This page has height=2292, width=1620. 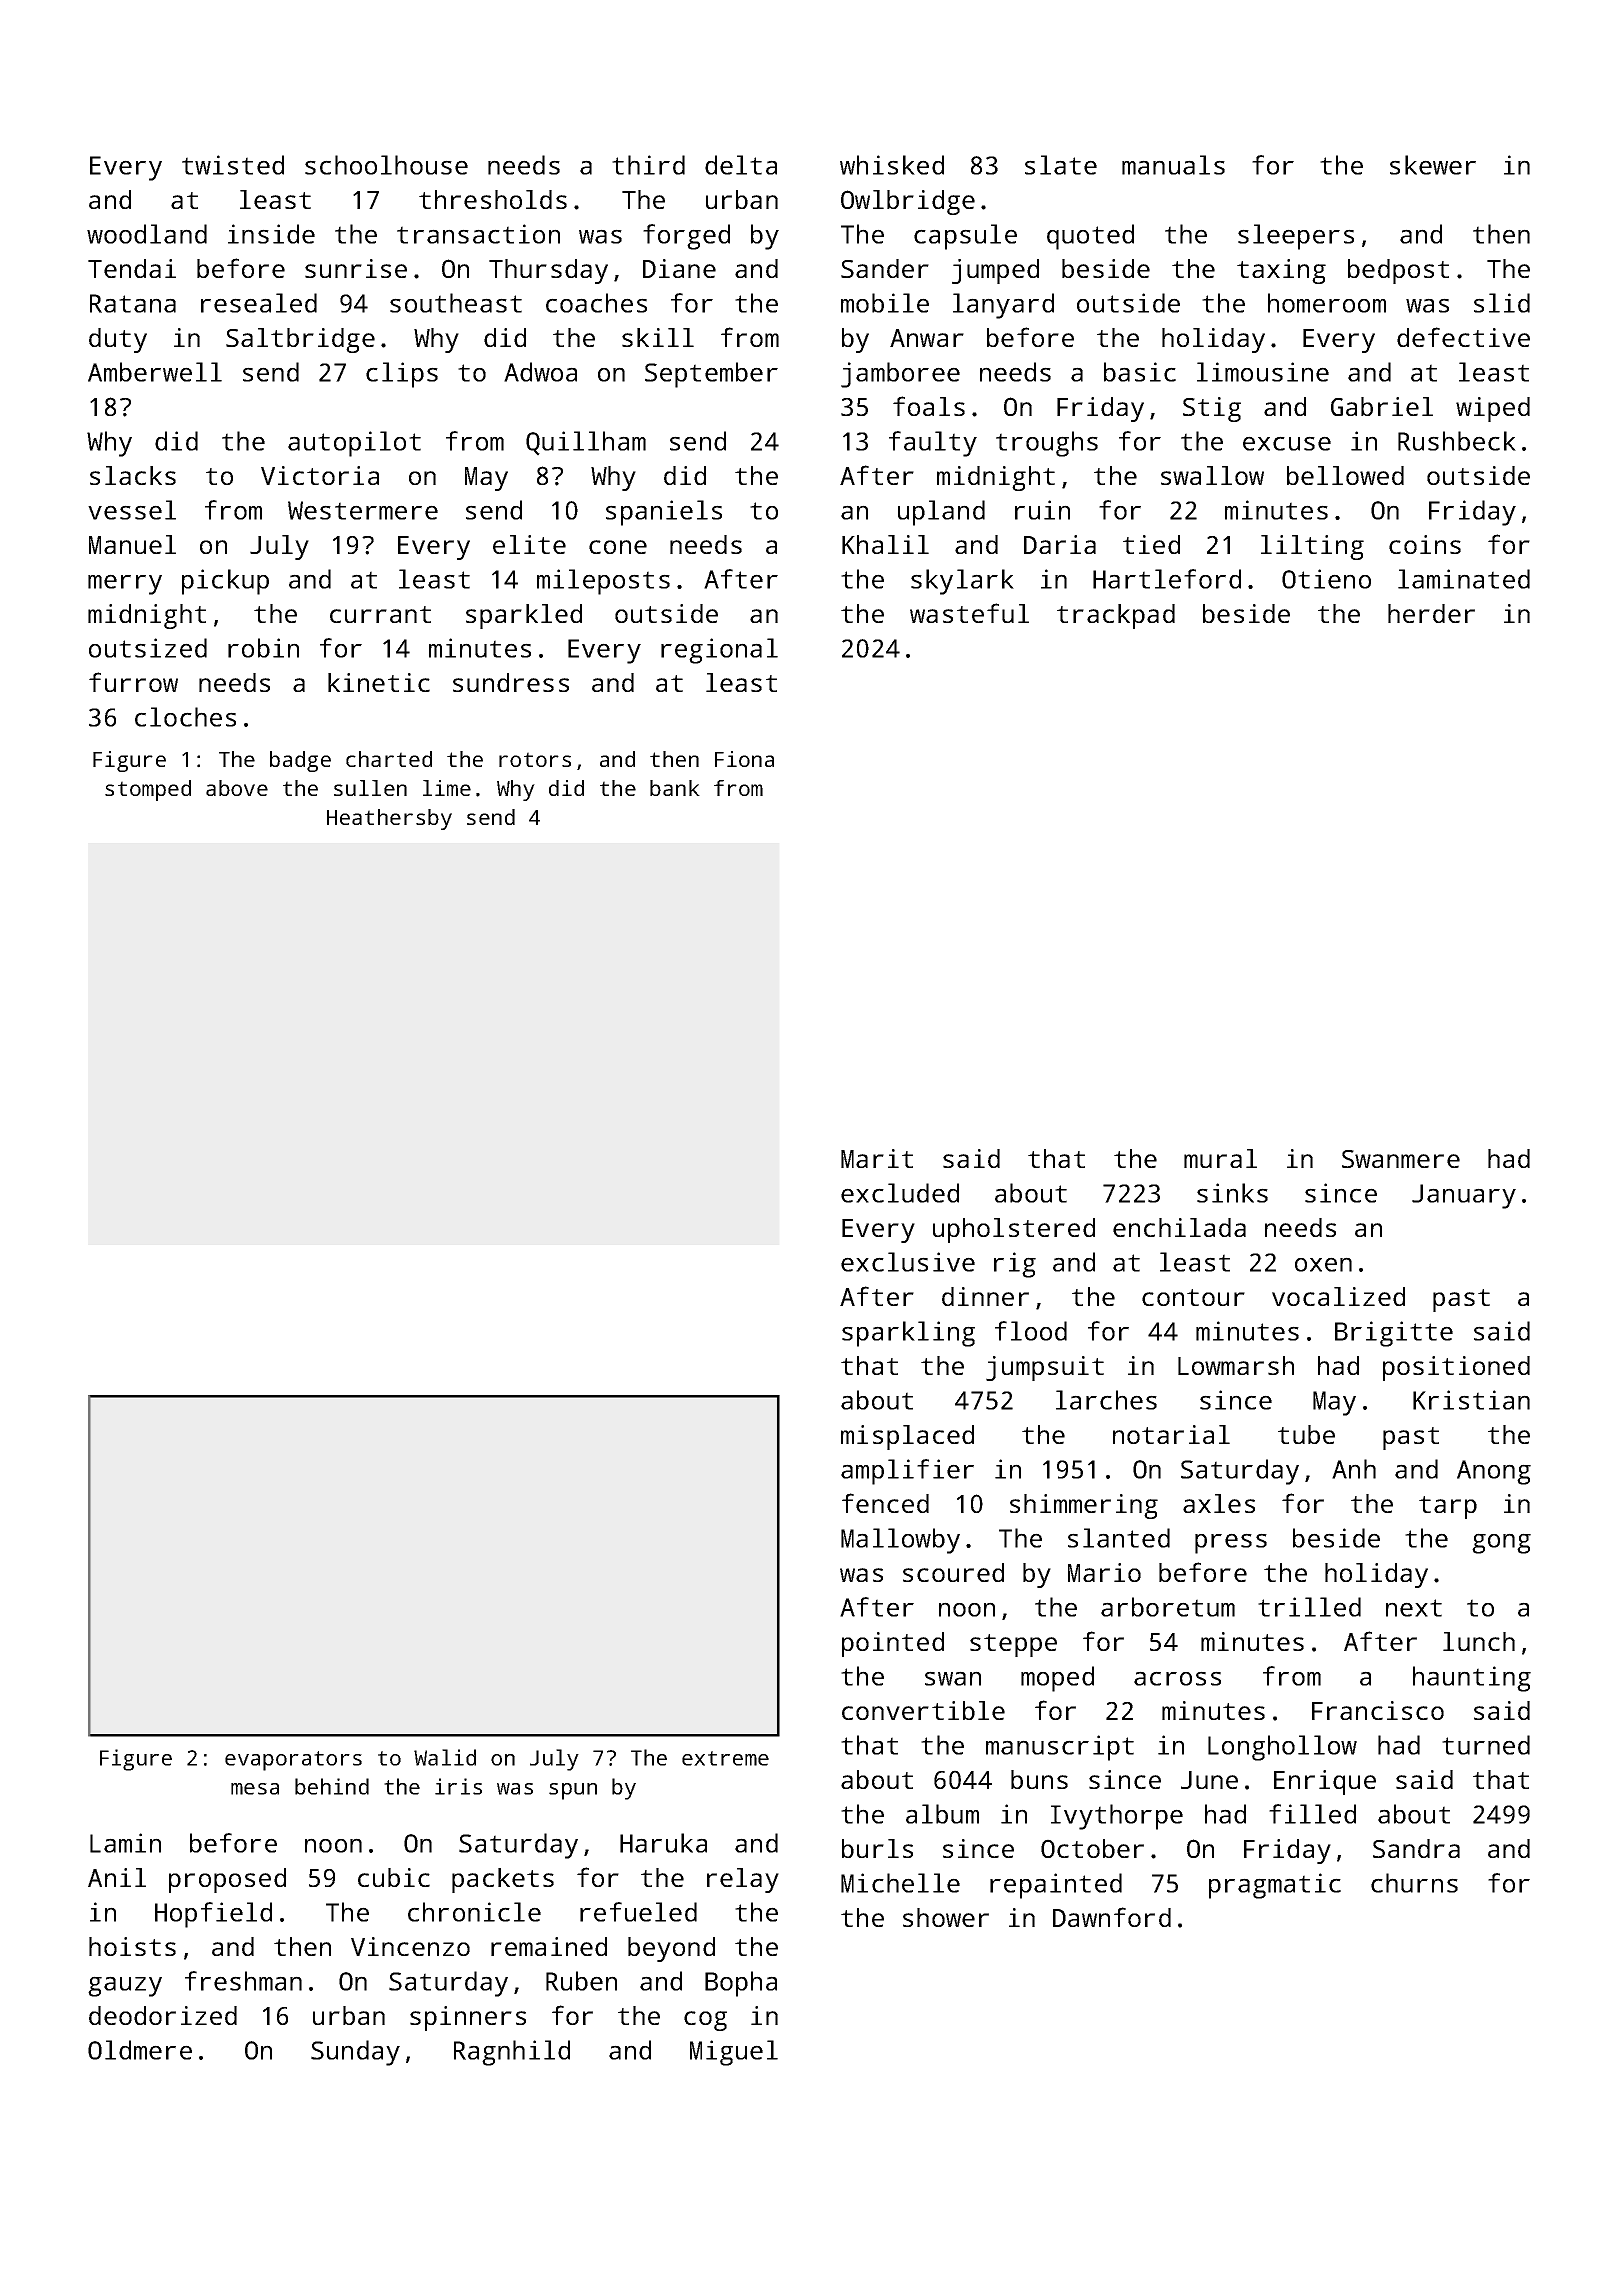 What do you see at coordinates (711, 375) in the page?
I see `September` at bounding box center [711, 375].
